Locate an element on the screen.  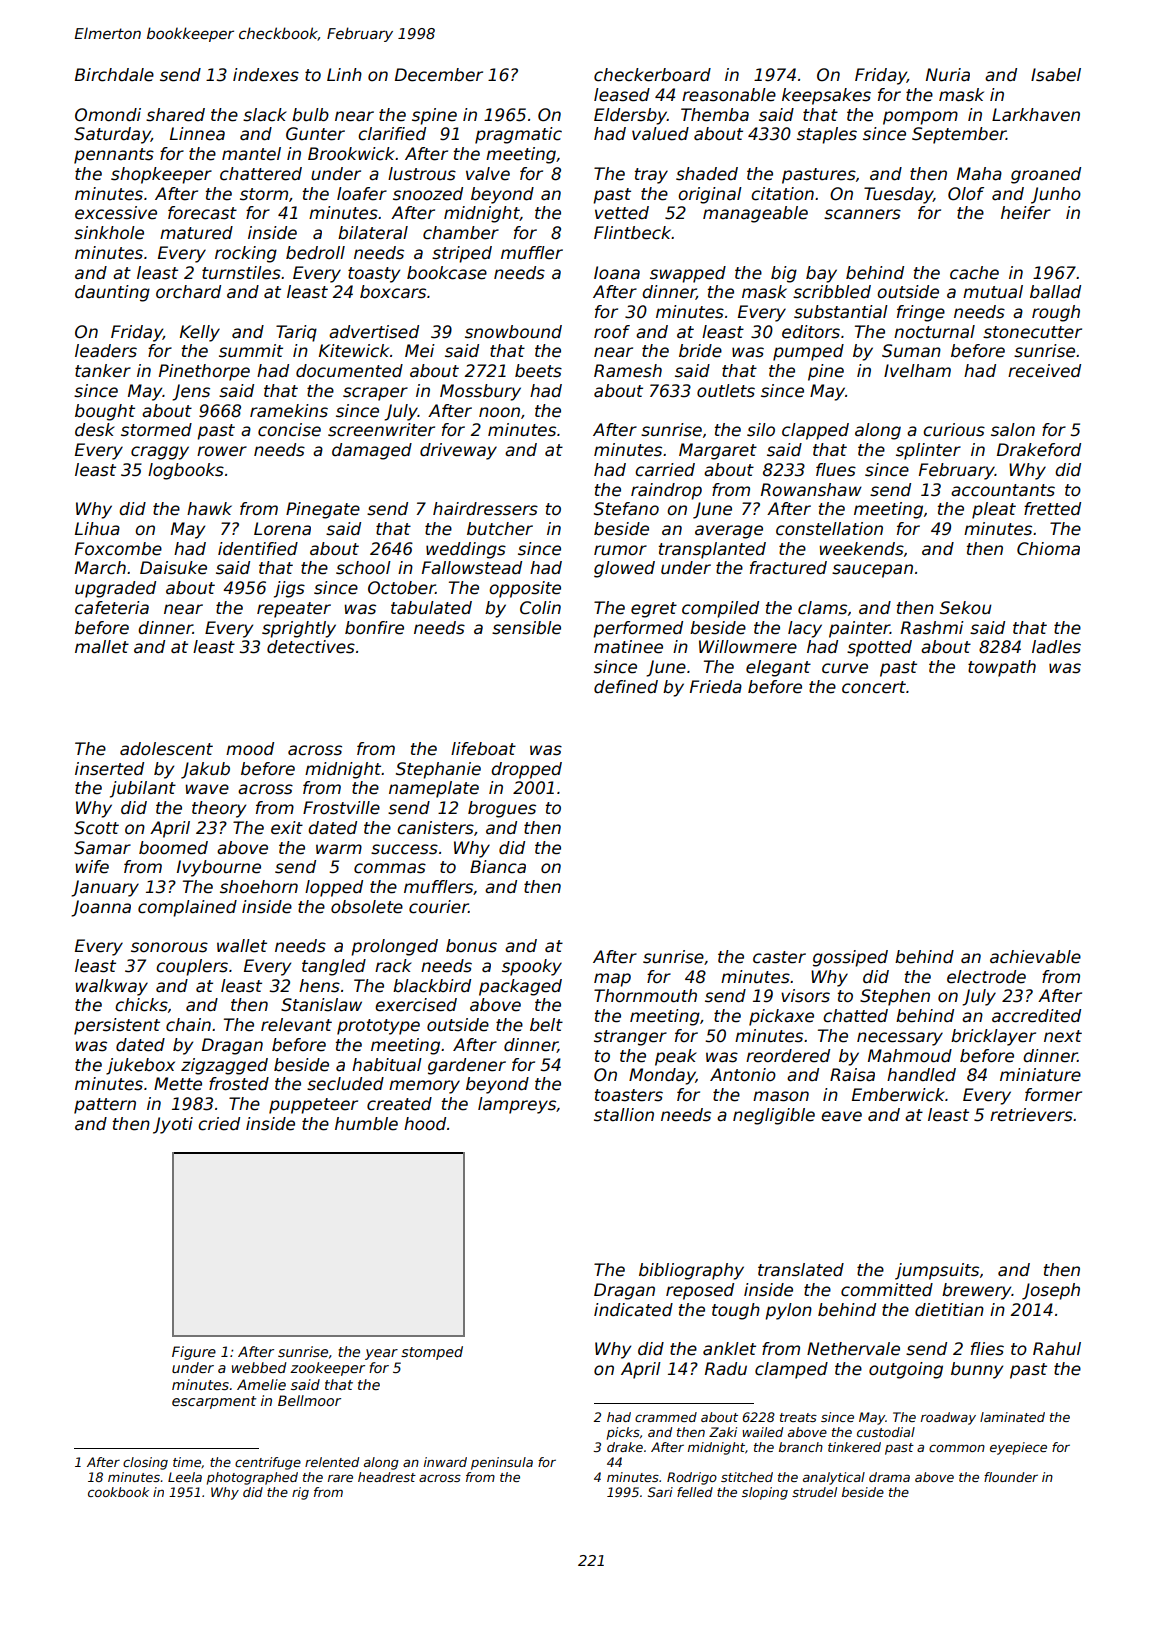
former is located at coordinates (1053, 1095).
